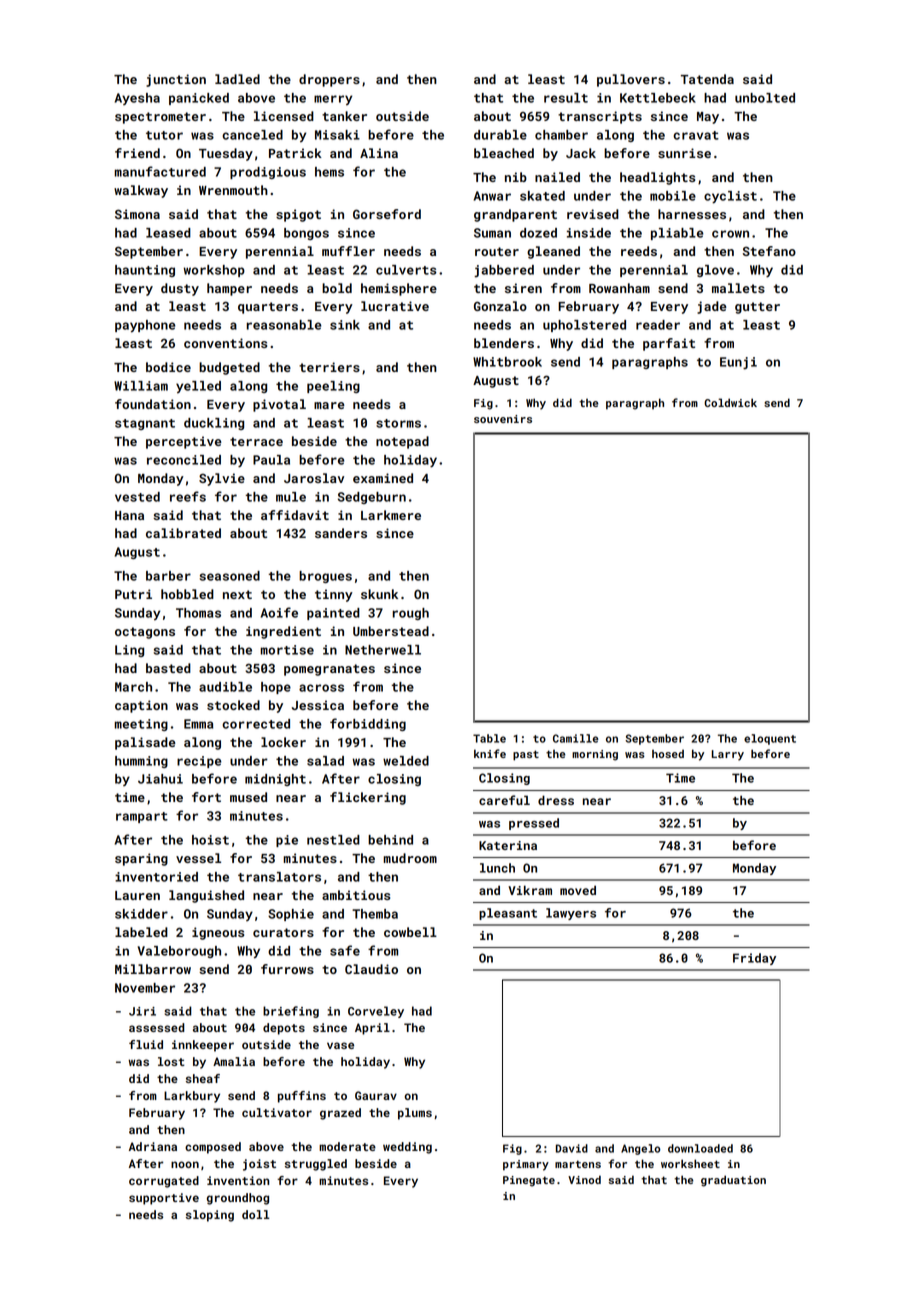 Image resolution: width=924 pixels, height=1308 pixels. What do you see at coordinates (730, 402) in the screenshot?
I see `Coldwick` at bounding box center [730, 402].
